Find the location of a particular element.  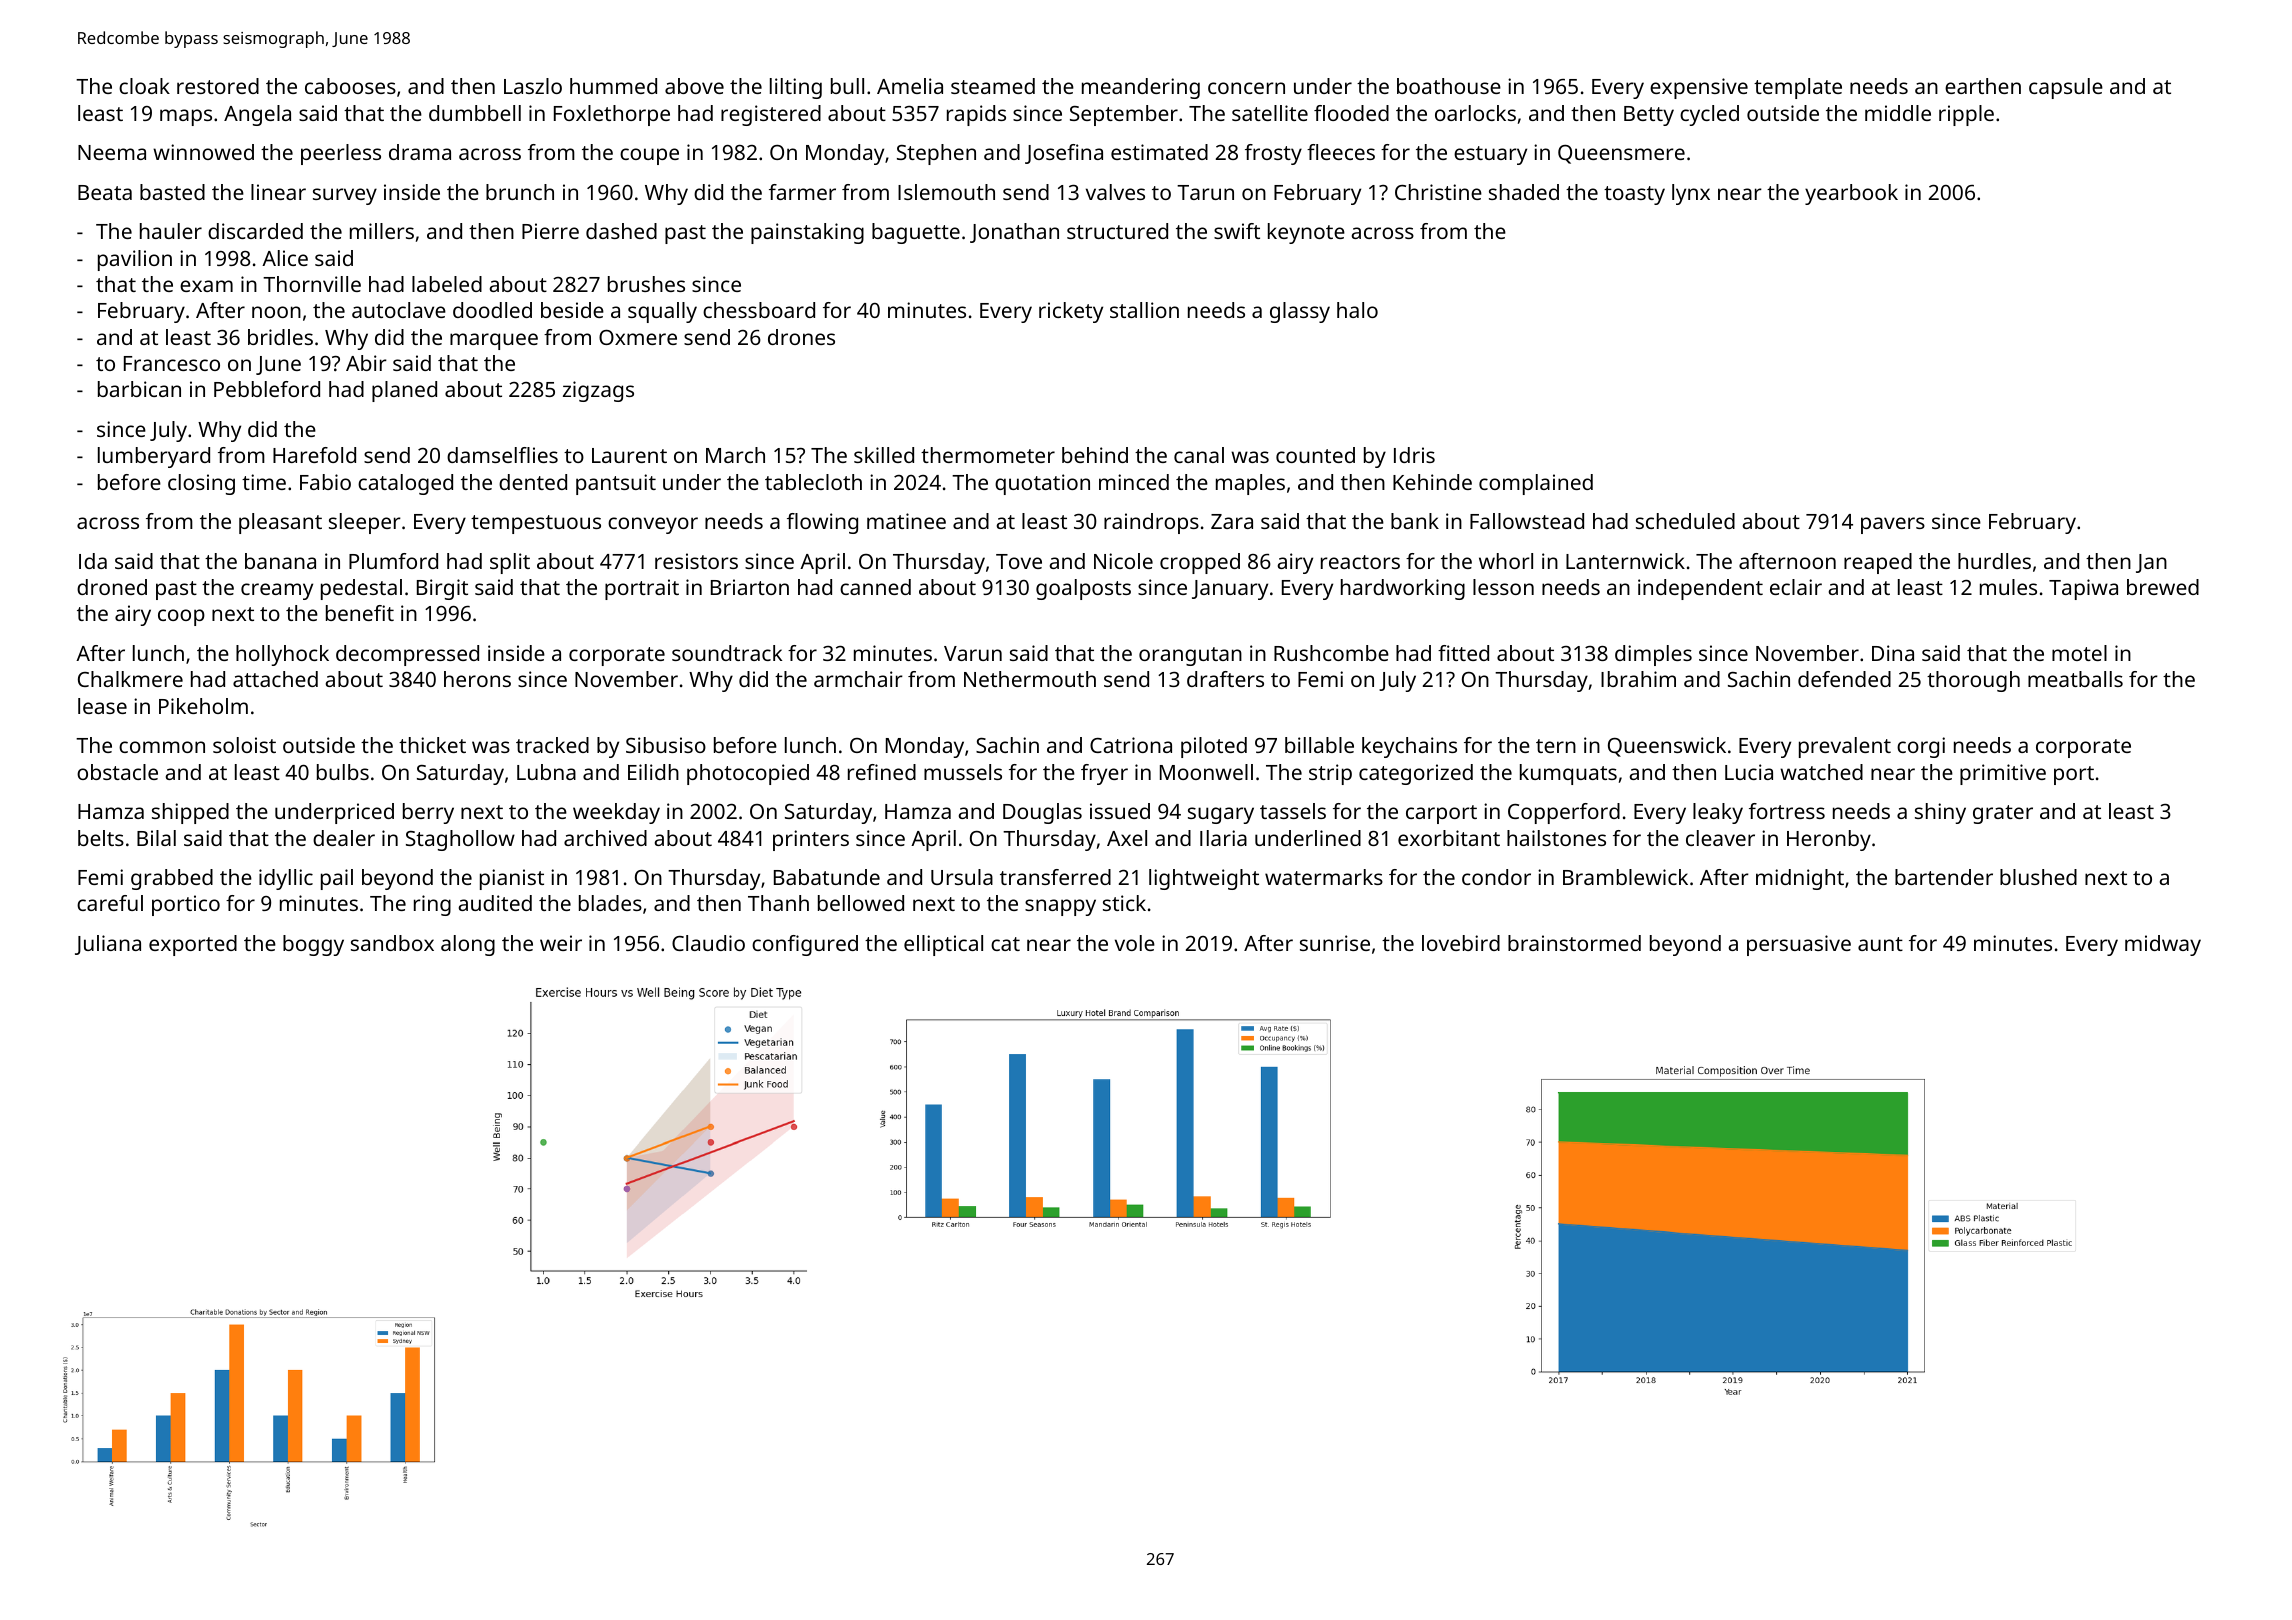

Chalkmere is located at coordinates (130, 679).
